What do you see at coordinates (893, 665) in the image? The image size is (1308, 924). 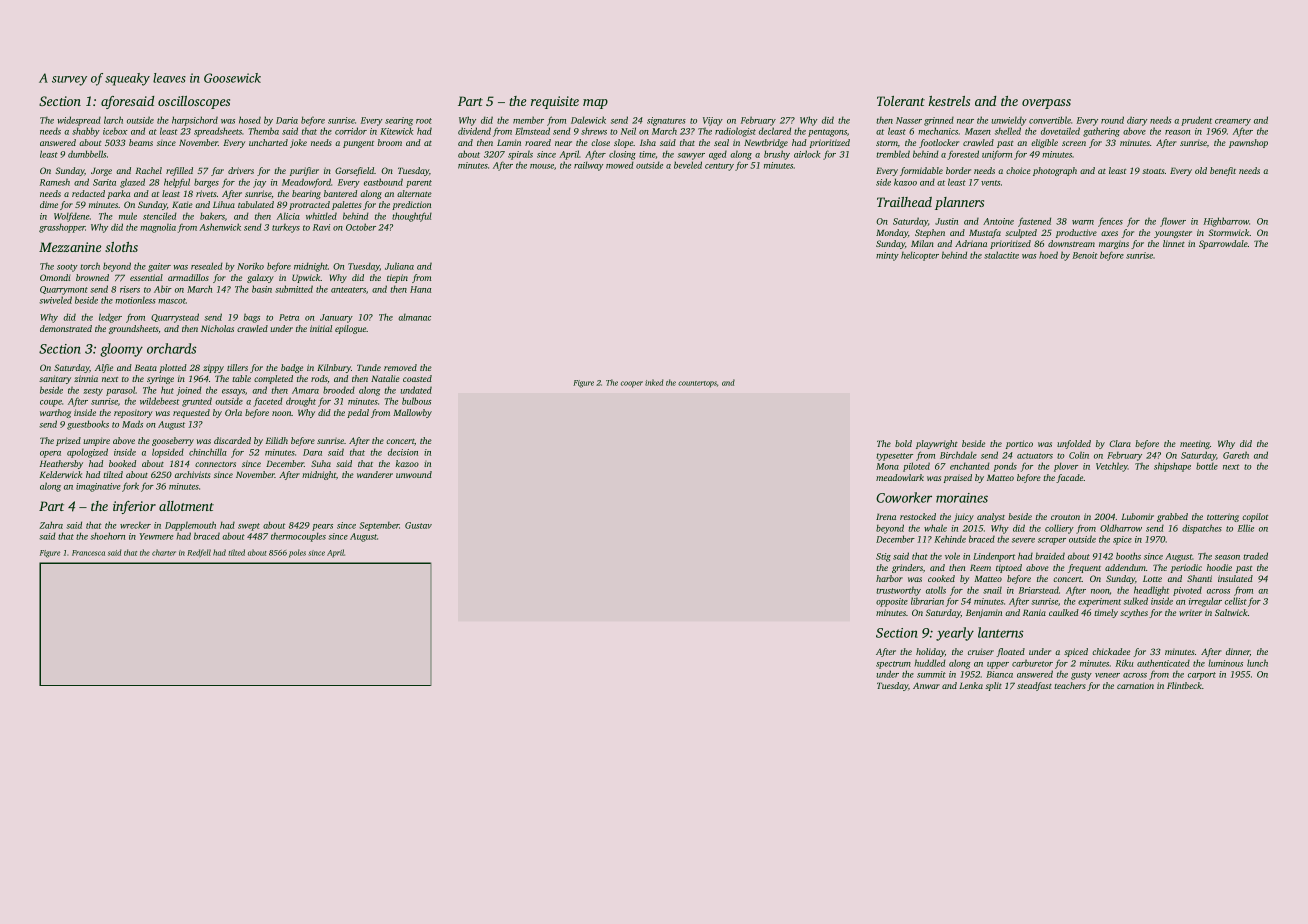 I see `spectrum` at bounding box center [893, 665].
